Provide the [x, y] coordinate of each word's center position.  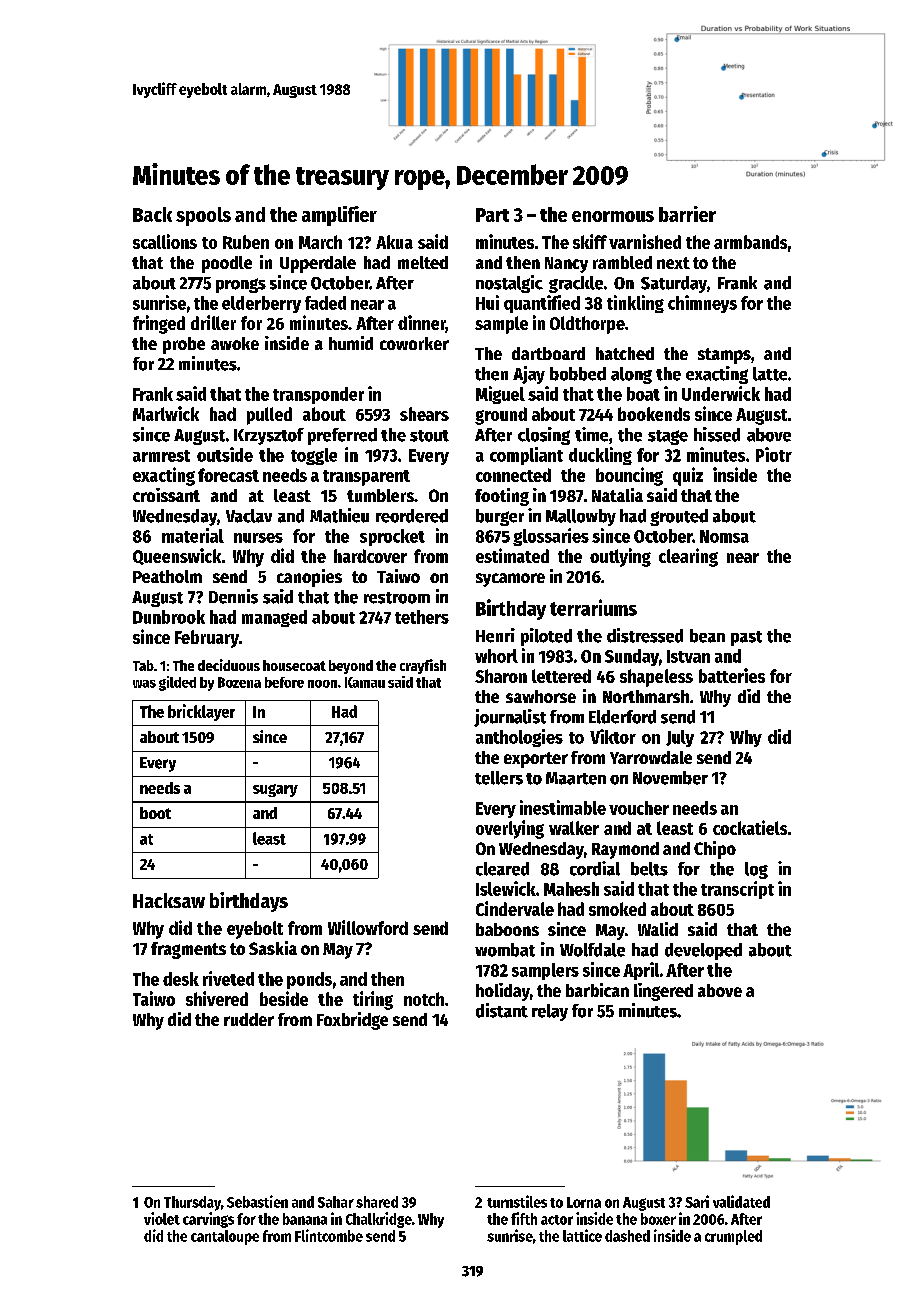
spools [203, 216]
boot [155, 813]
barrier [687, 214]
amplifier [339, 216]
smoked [617, 909]
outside [225, 454]
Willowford [368, 927]
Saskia [273, 948]
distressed [645, 635]
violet [162, 1218]
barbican [597, 990]
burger [500, 517]
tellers [499, 778]
